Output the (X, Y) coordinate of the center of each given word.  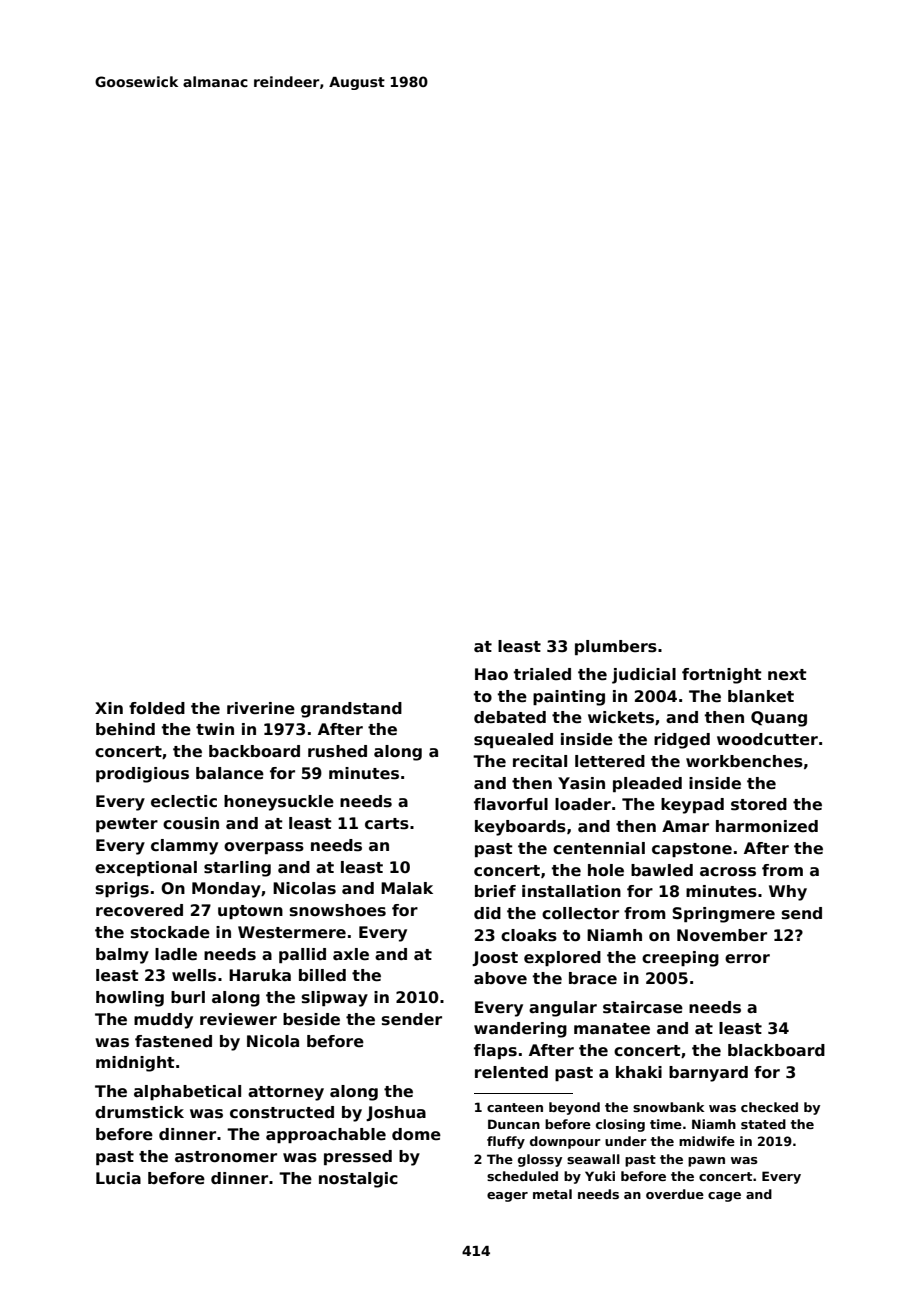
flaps (495, 1051)
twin (215, 729)
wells (194, 975)
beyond (574, 1108)
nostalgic (358, 1180)
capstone (692, 850)
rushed (337, 751)
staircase (643, 1007)
